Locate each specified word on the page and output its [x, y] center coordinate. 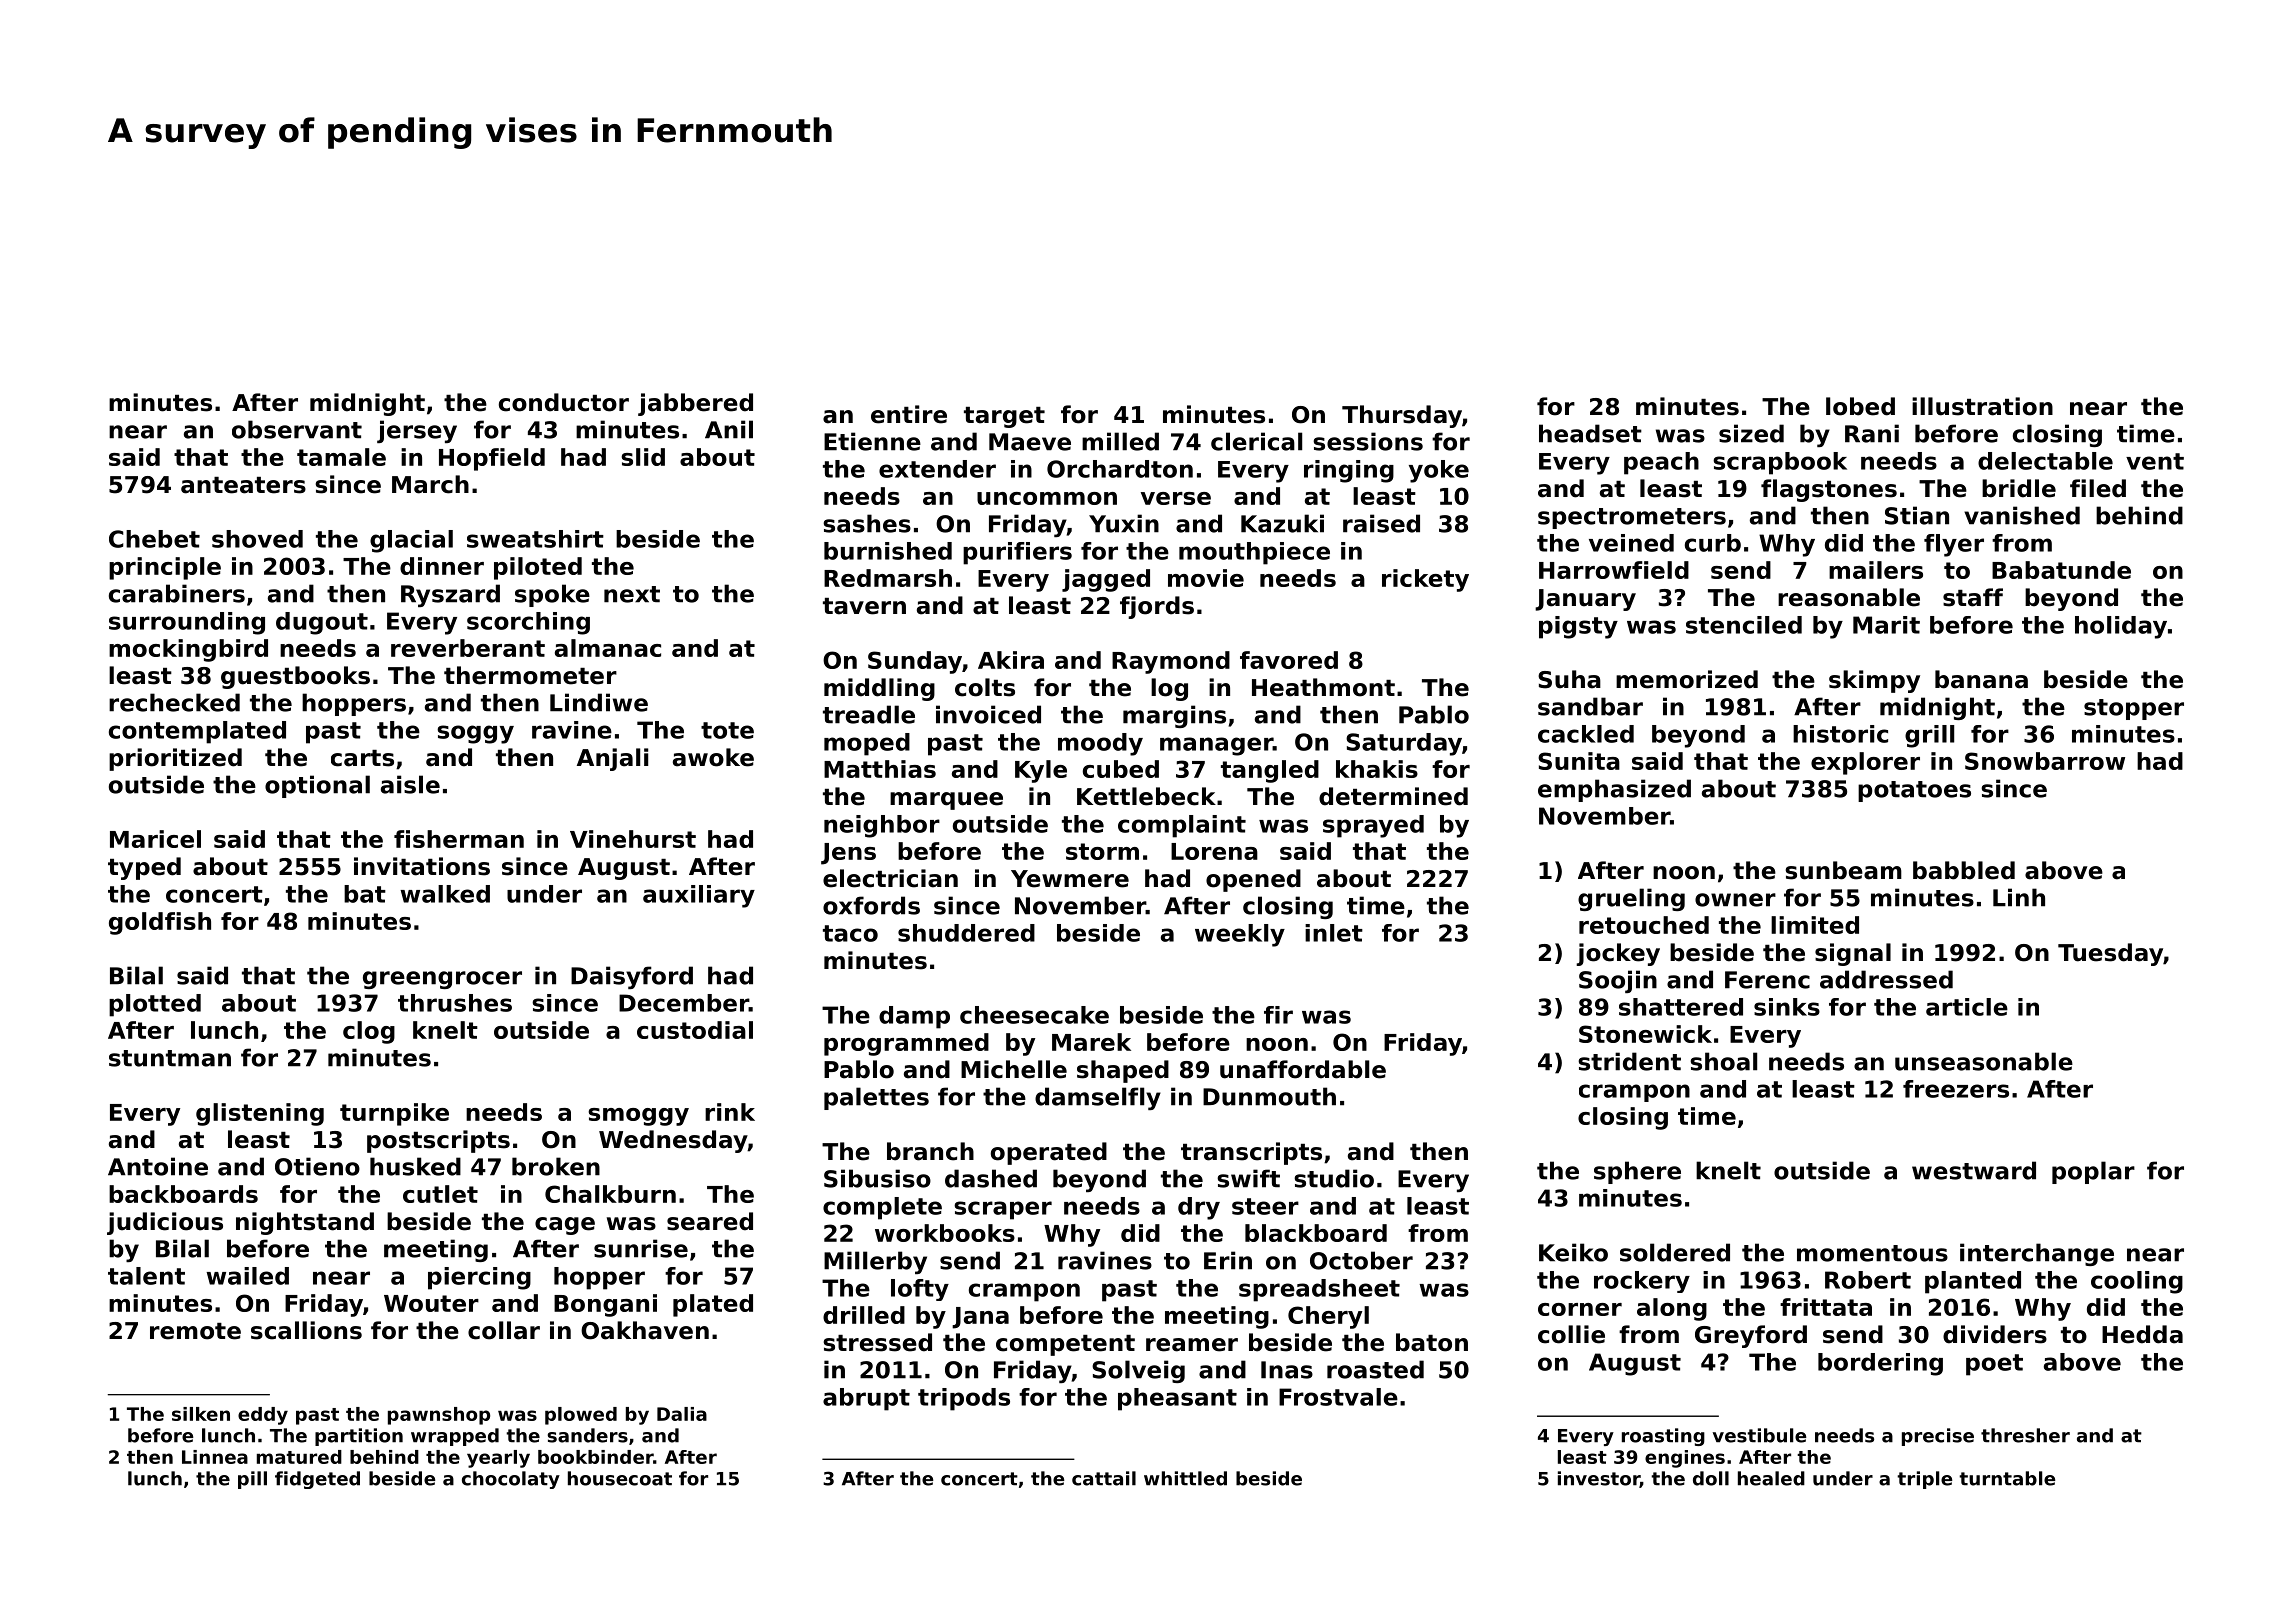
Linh [2019, 897]
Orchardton [1120, 469]
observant [297, 429]
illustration [1982, 406]
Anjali [612, 759]
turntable [2007, 1478]
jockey [1618, 954]
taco [850, 933]
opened [1253, 880]
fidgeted [317, 1480]
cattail [1104, 1478]
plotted [155, 1005]
